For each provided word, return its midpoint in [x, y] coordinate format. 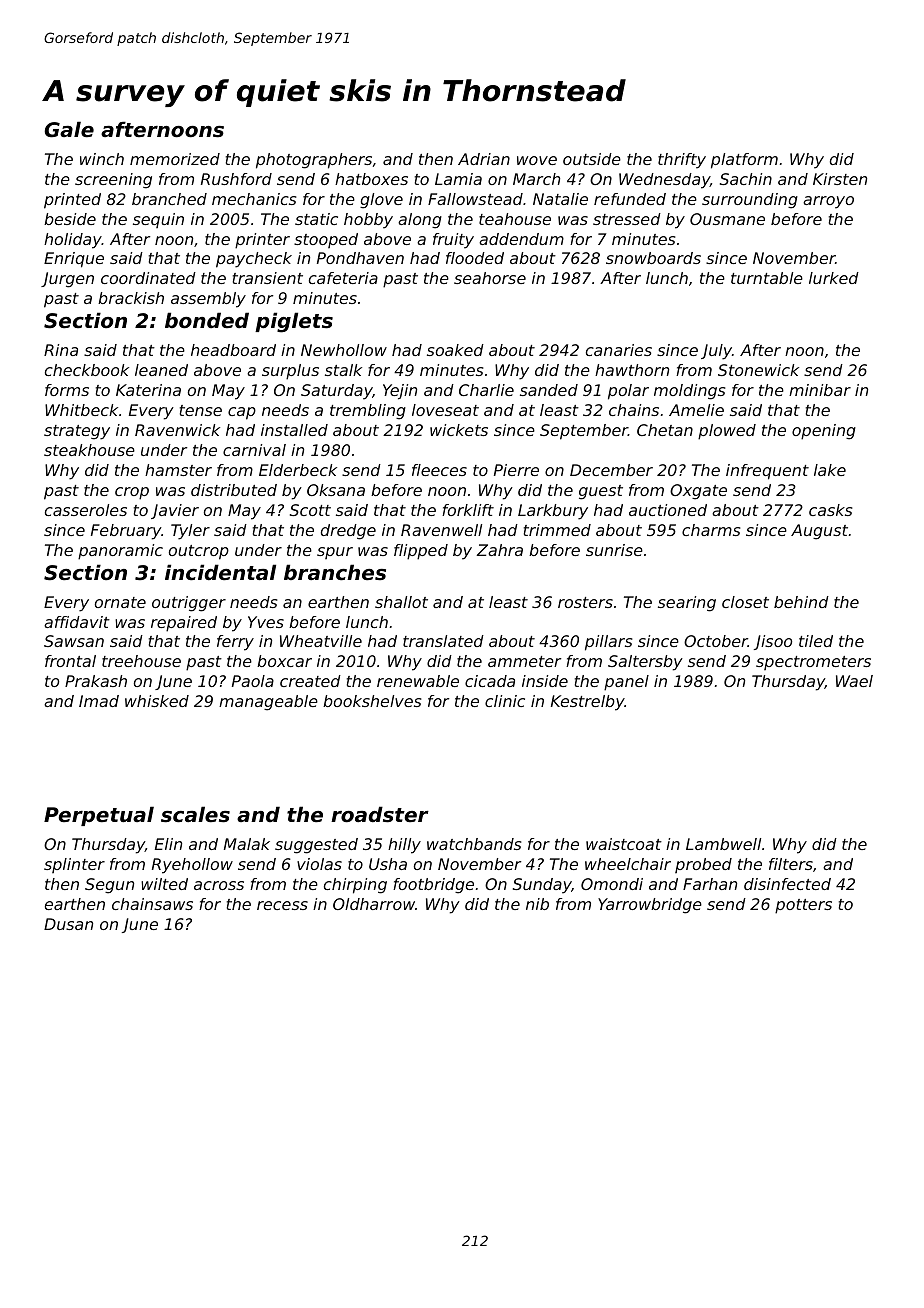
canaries [619, 350]
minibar [820, 390]
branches [335, 572]
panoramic [120, 552]
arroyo [828, 202]
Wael [854, 681]
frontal [70, 661]
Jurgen [67, 280]
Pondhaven [360, 258]
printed [72, 201]
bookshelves [372, 701]
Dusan [68, 924]
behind [801, 602]
